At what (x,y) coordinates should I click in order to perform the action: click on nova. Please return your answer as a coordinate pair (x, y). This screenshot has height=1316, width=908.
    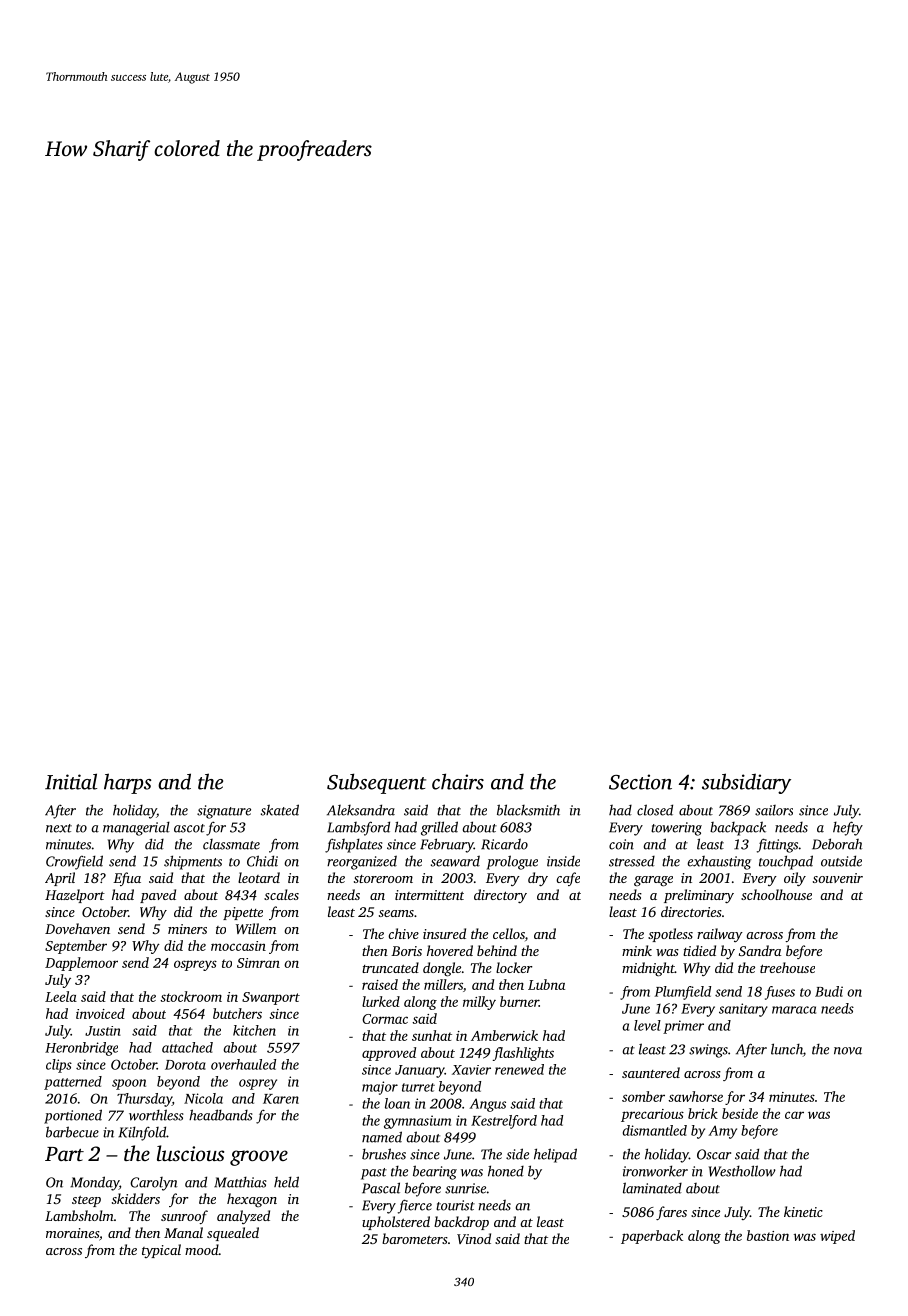
    Looking at the image, I should click on (848, 1051).
